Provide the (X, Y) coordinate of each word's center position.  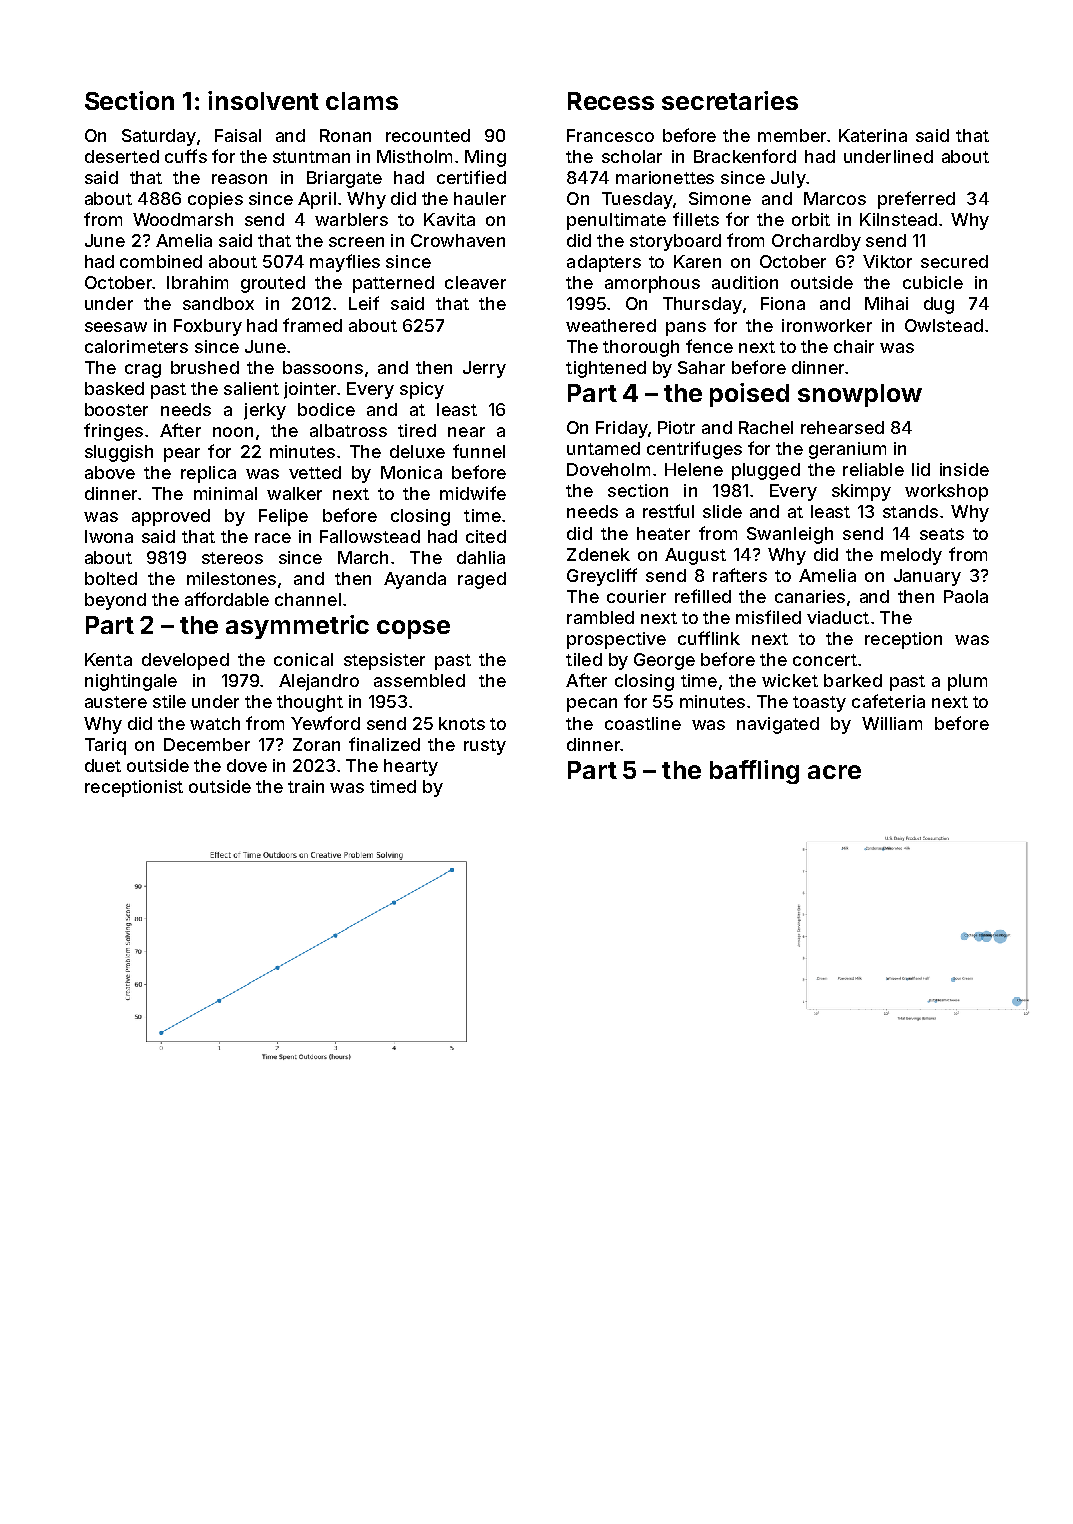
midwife (473, 493)
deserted (122, 156)
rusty (485, 747)
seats (942, 534)
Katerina (873, 135)
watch (215, 723)
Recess (611, 101)
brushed (205, 367)
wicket (790, 680)
